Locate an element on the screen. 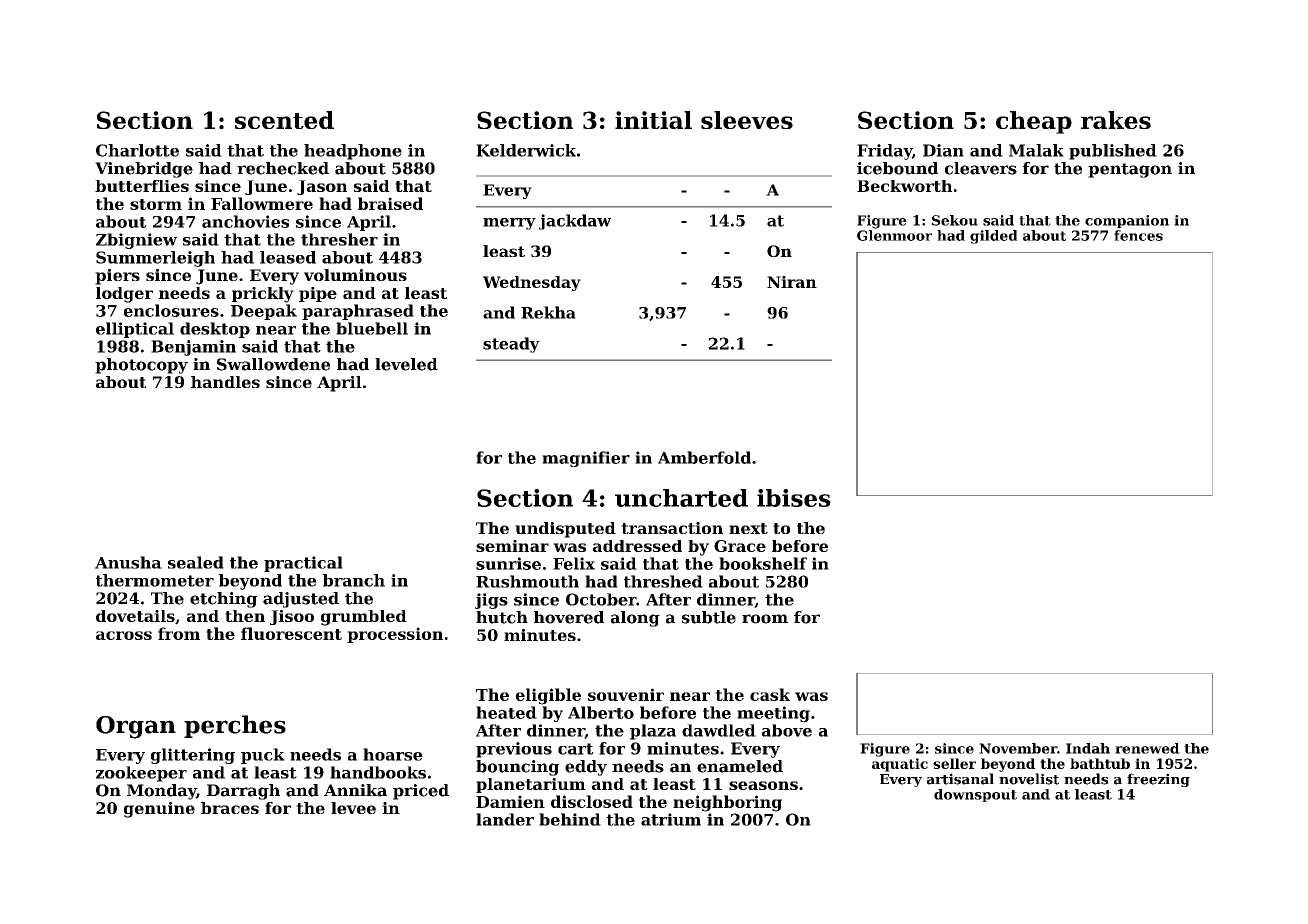  scented is located at coordinates (284, 120).
